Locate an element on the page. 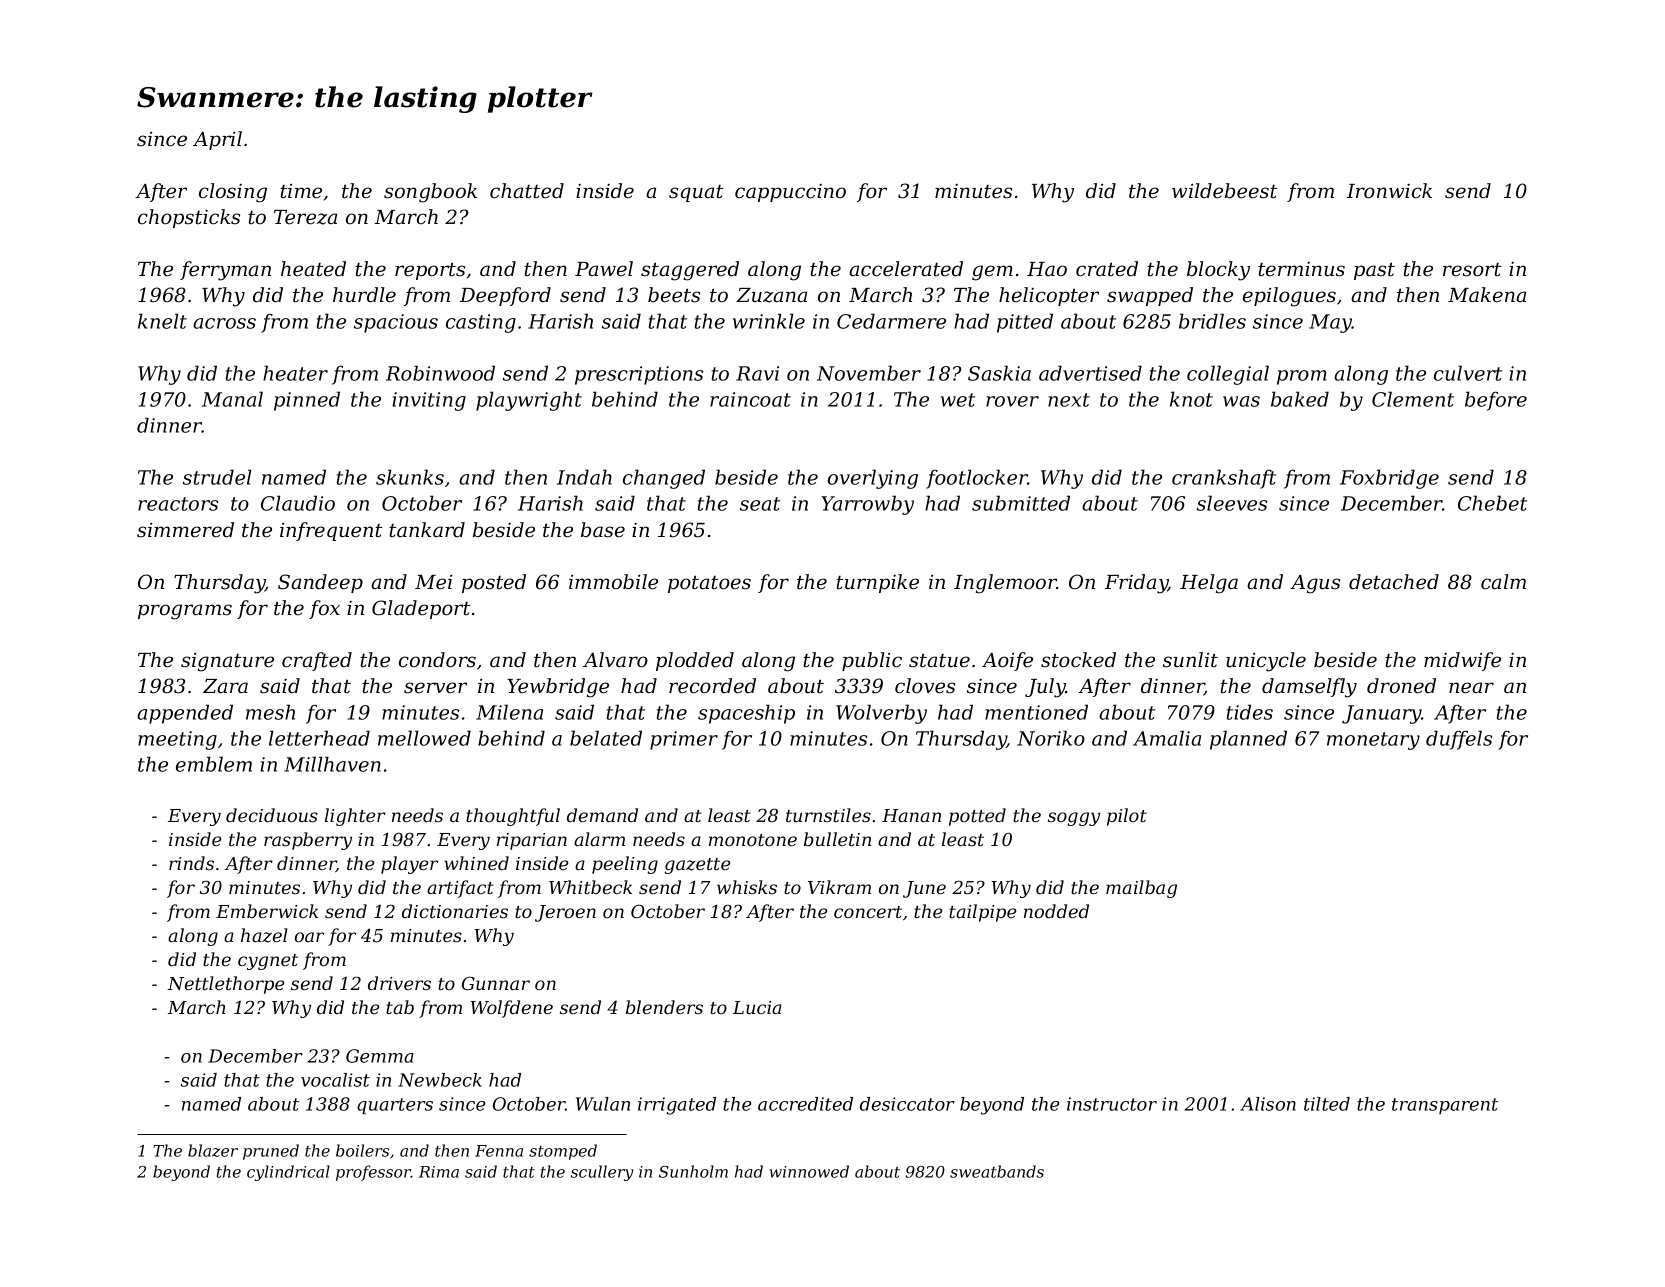 This document has height=1287, width=1665. lighter is located at coordinates (355, 817).
